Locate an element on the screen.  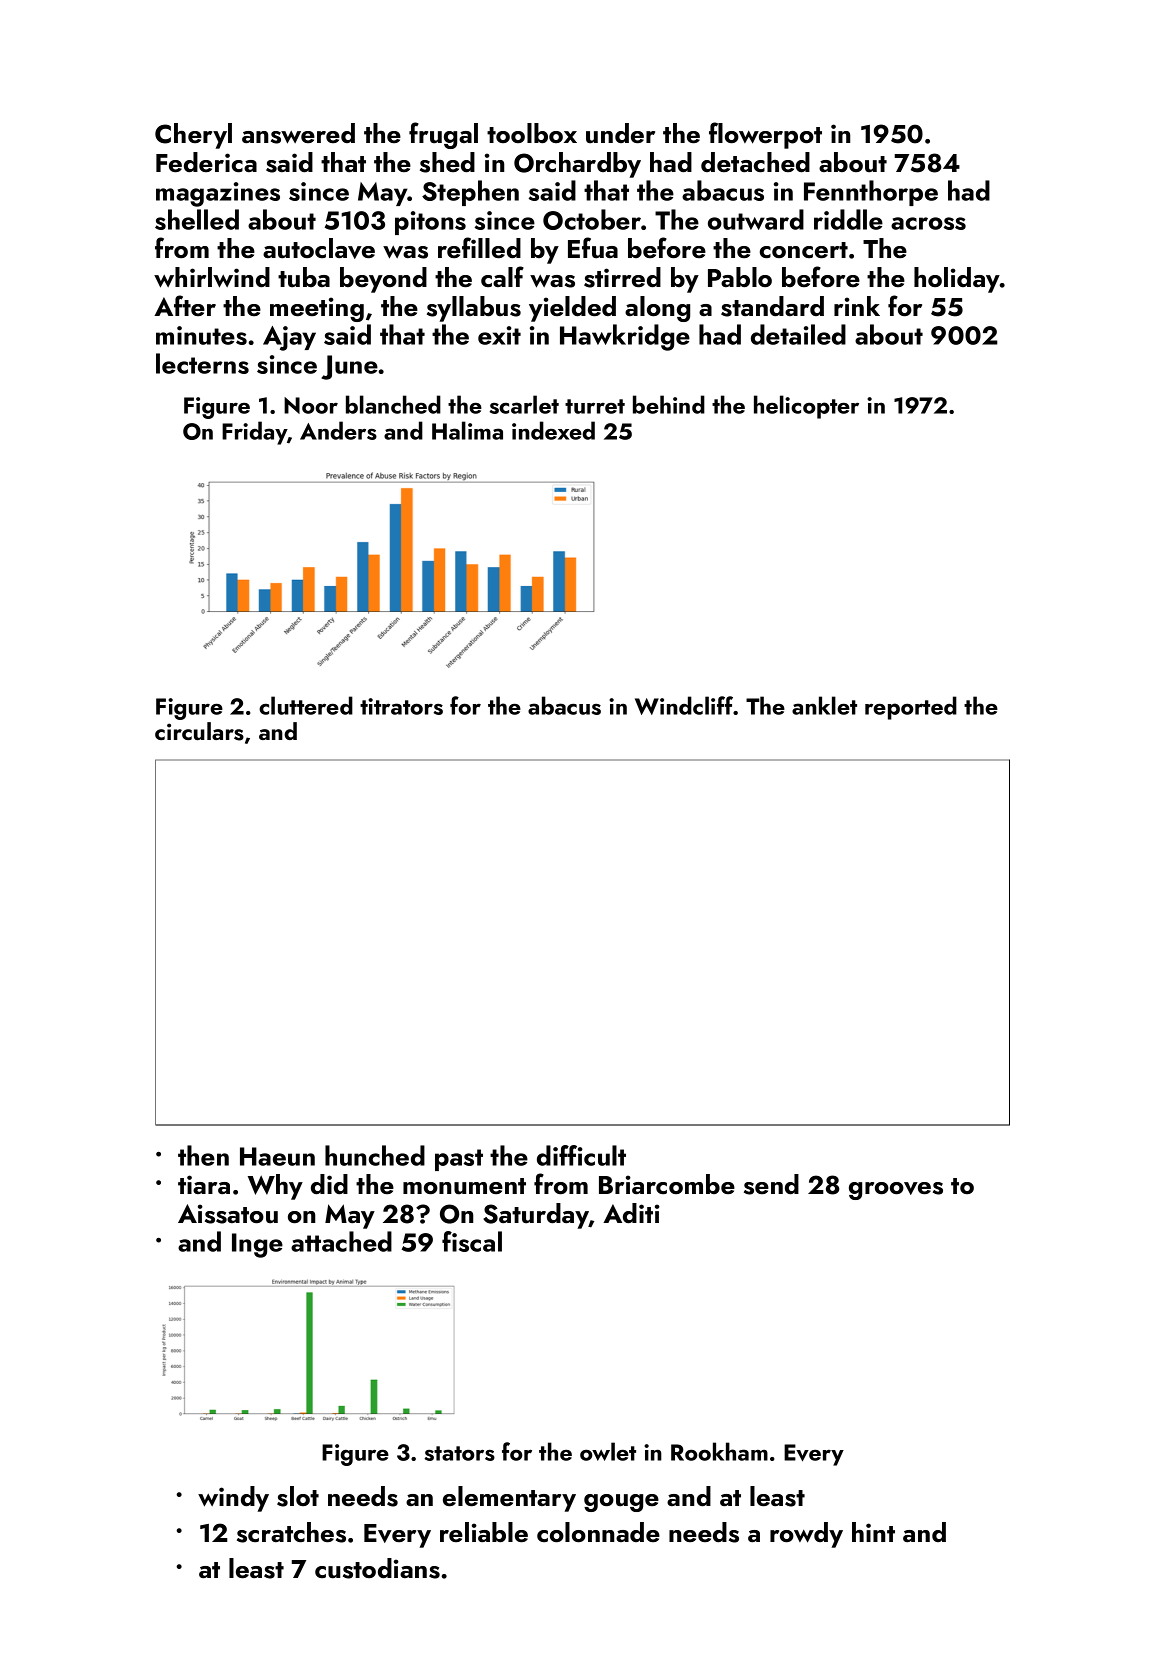
custodians is located at coordinates (377, 1568).
